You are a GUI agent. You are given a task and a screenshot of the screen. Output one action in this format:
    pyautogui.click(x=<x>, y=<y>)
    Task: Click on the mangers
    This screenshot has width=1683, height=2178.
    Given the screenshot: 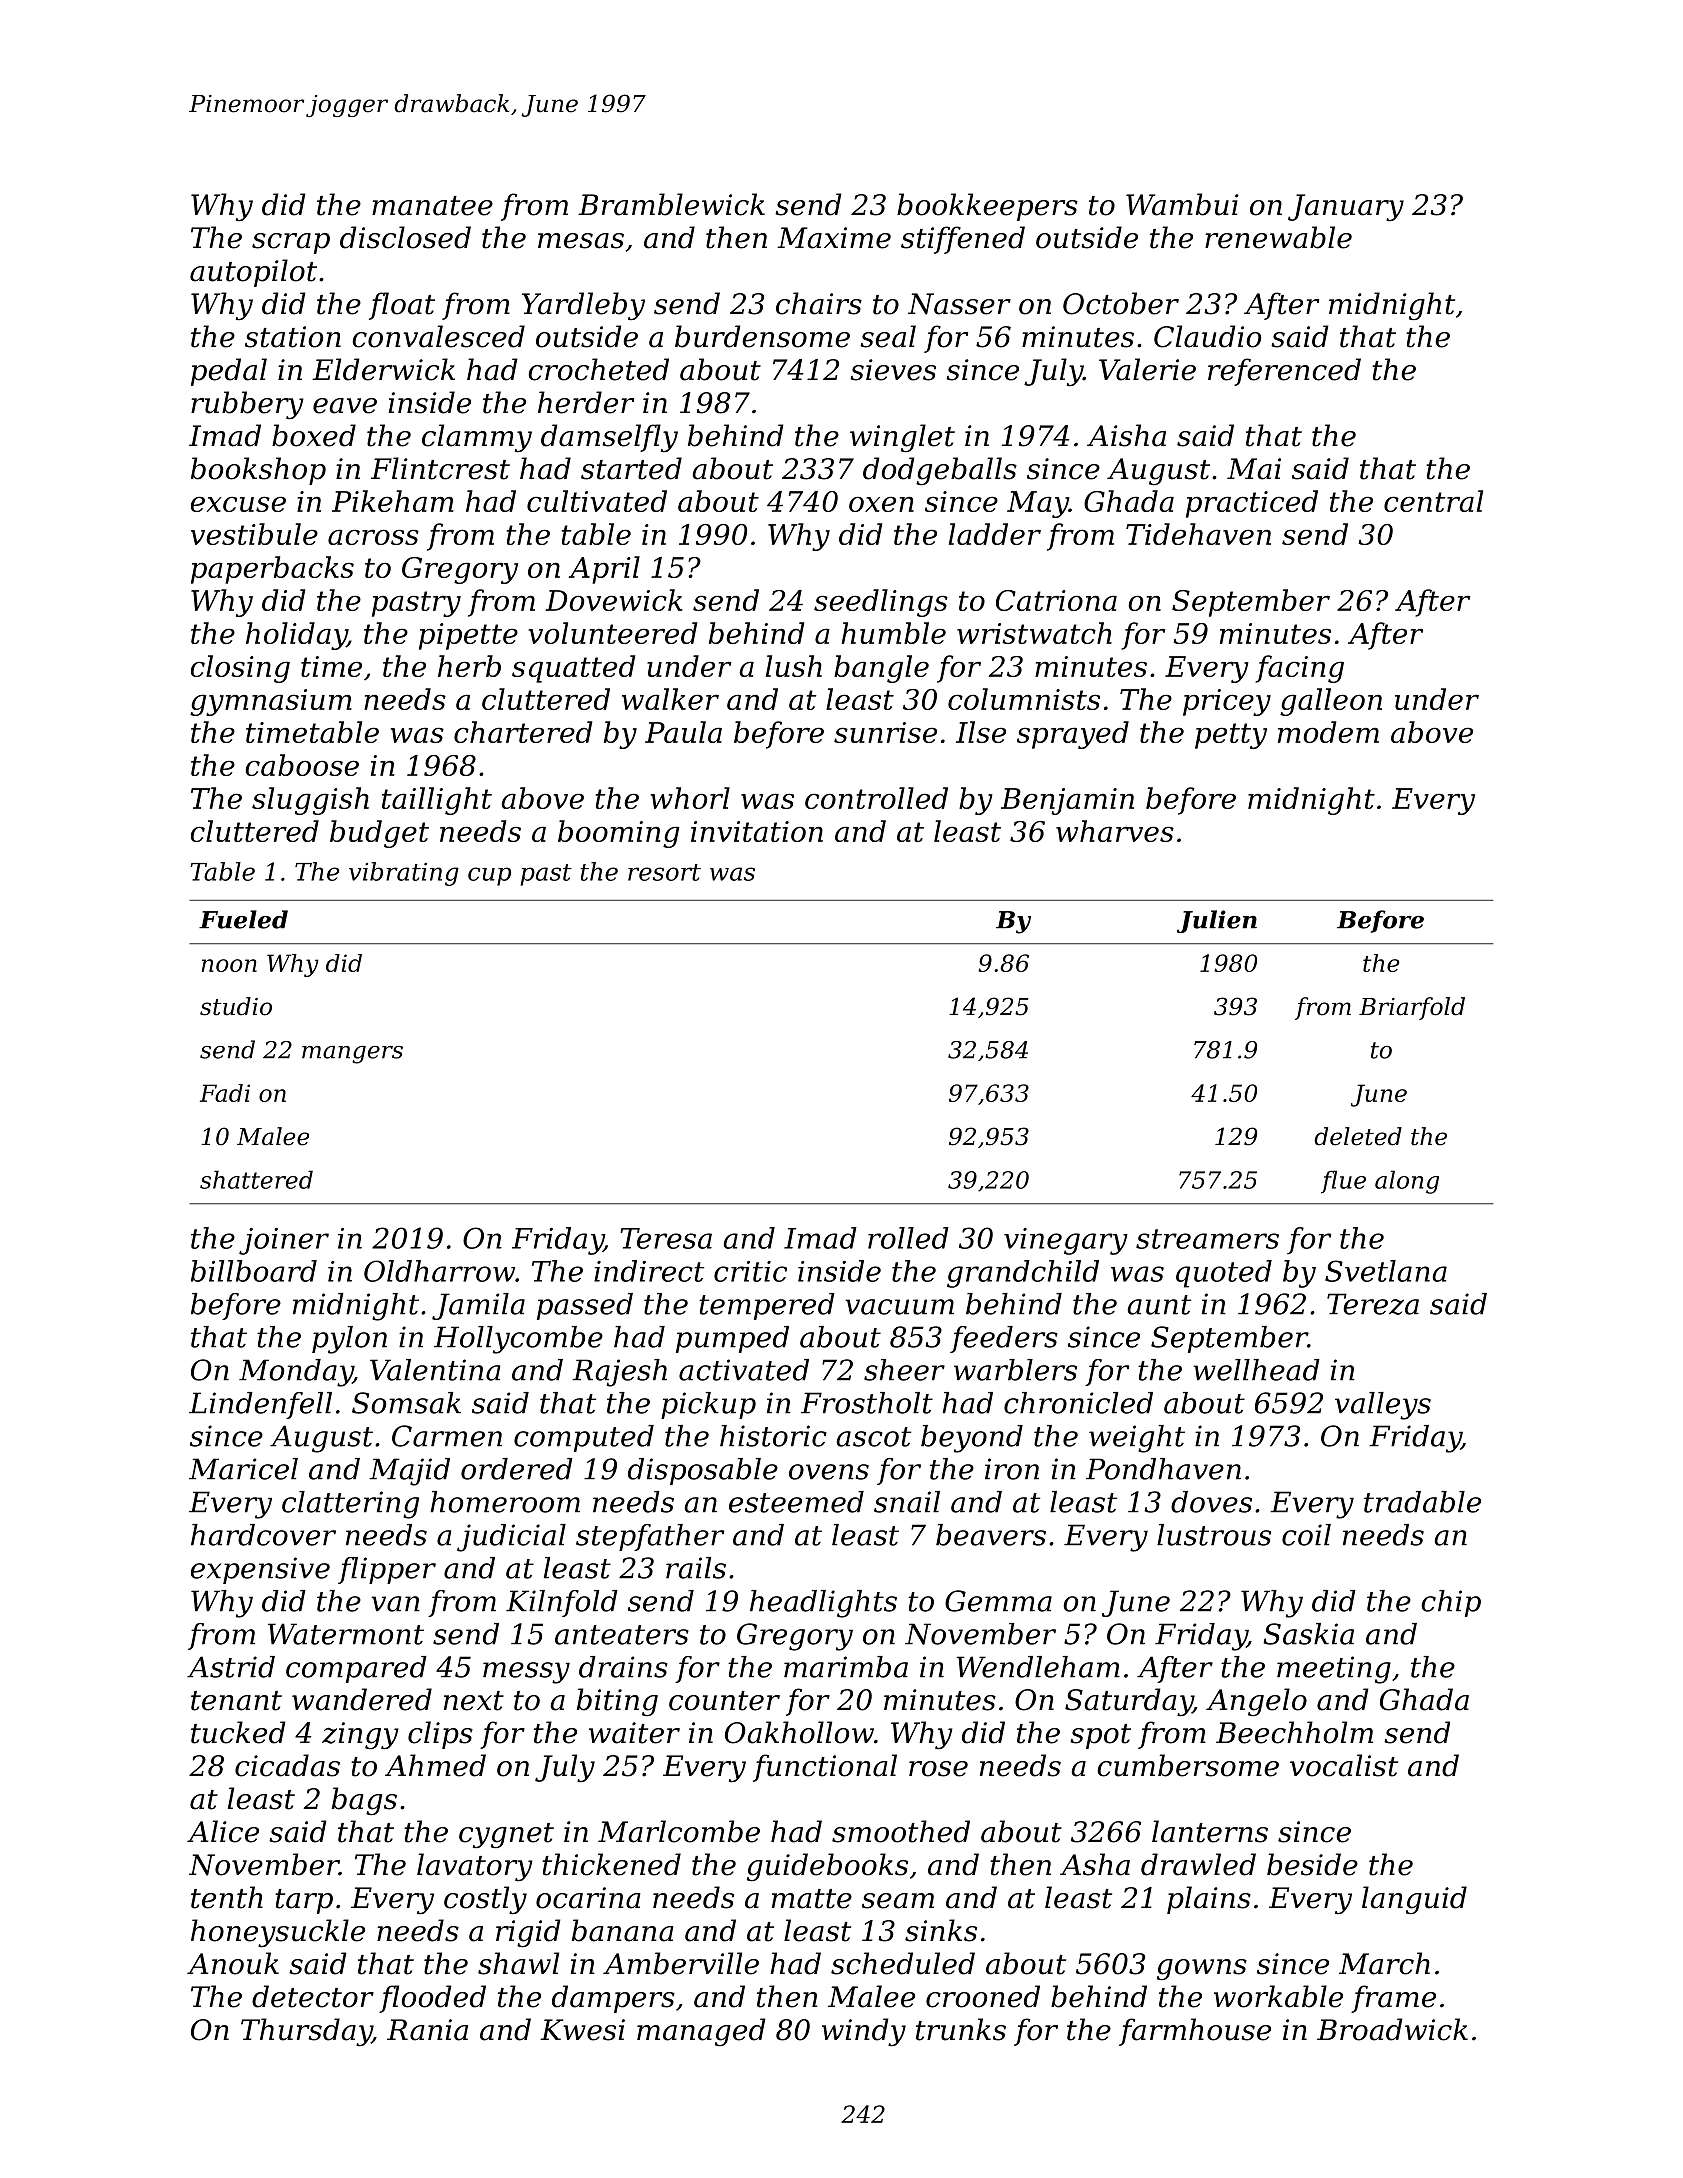 What is the action you would take?
    pyautogui.click(x=352, y=1055)
